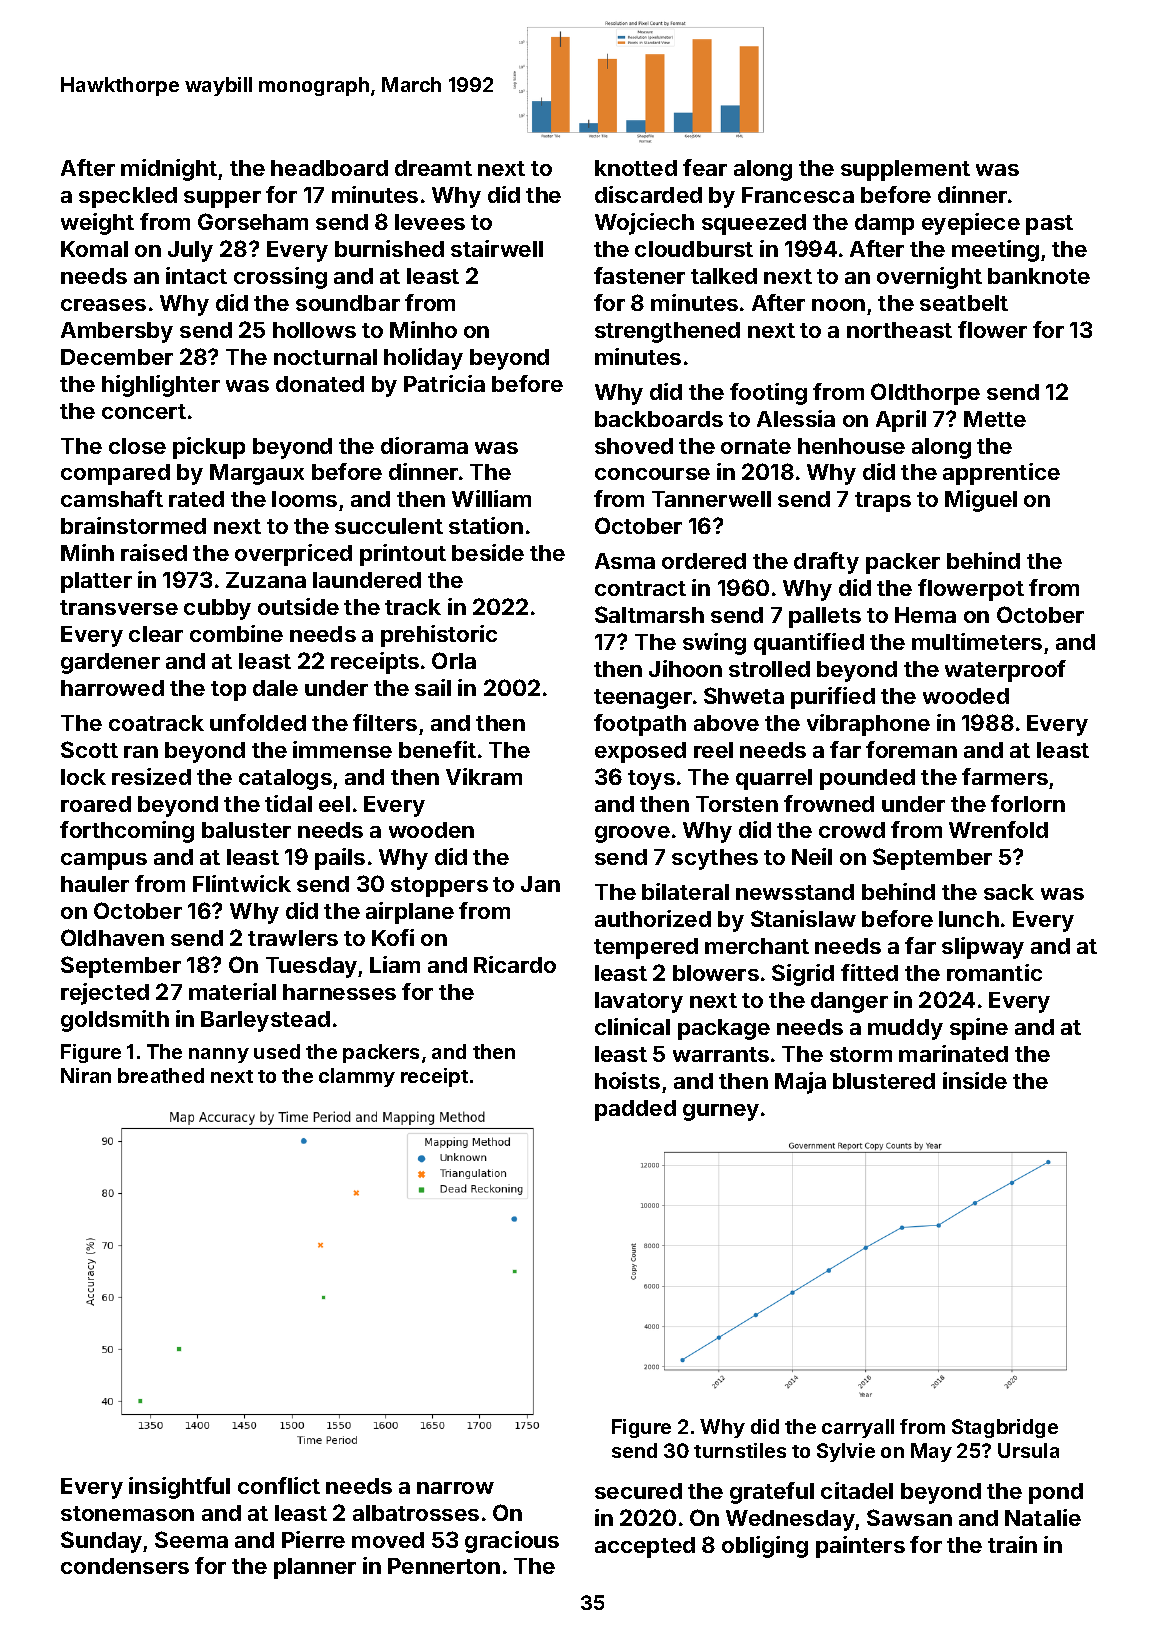 The height and width of the image is (1642, 1161). I want to click on catalogs, so click(285, 779).
